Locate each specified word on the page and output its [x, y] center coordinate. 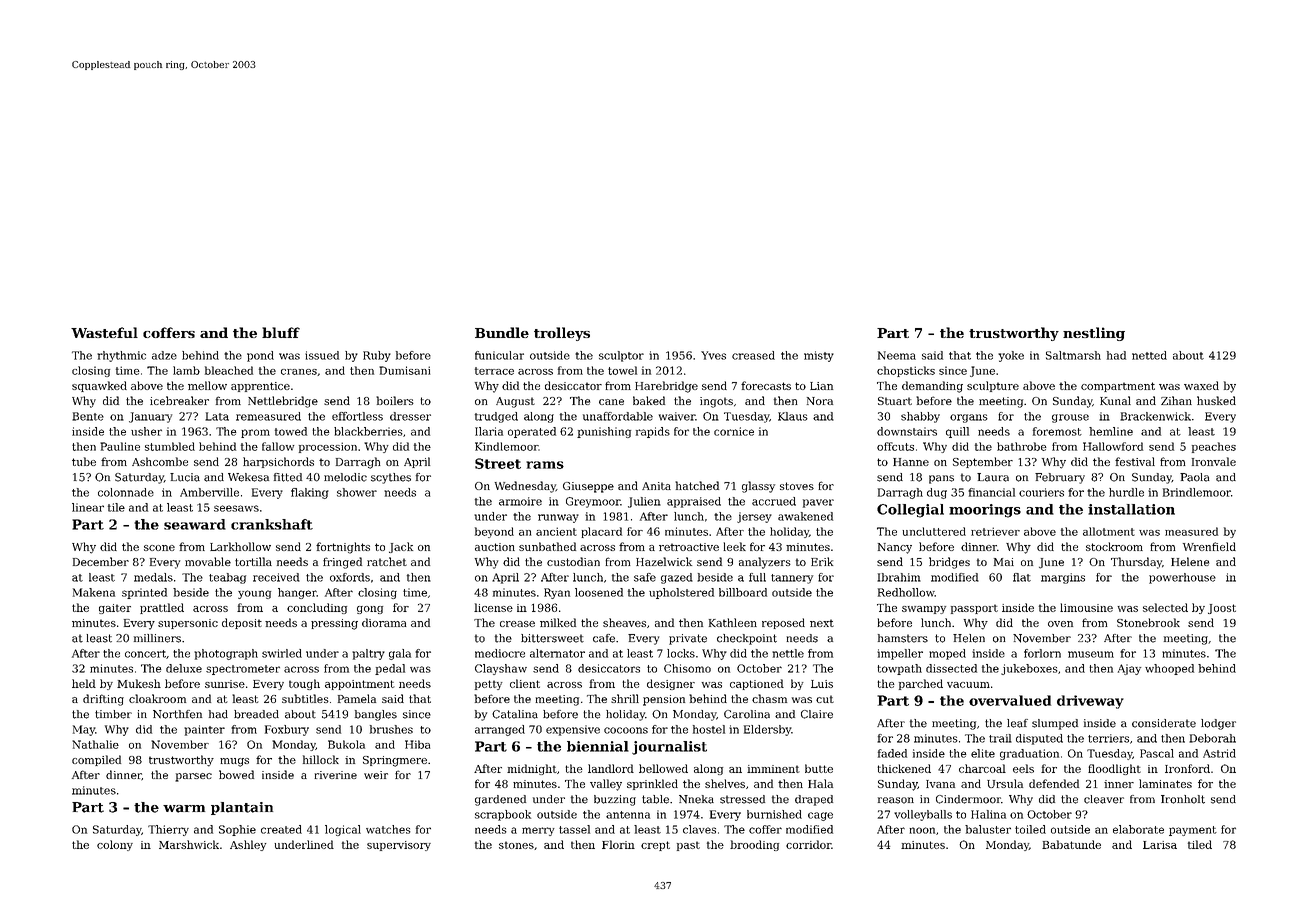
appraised [694, 502]
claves [699, 829]
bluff [281, 332]
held [84, 683]
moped [947, 654]
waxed [1201, 385]
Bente [88, 416]
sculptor [621, 356]
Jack [401, 547]
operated [532, 432]
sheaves [624, 622]
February [1060, 478]
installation [1131, 509]
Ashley [248, 845]
